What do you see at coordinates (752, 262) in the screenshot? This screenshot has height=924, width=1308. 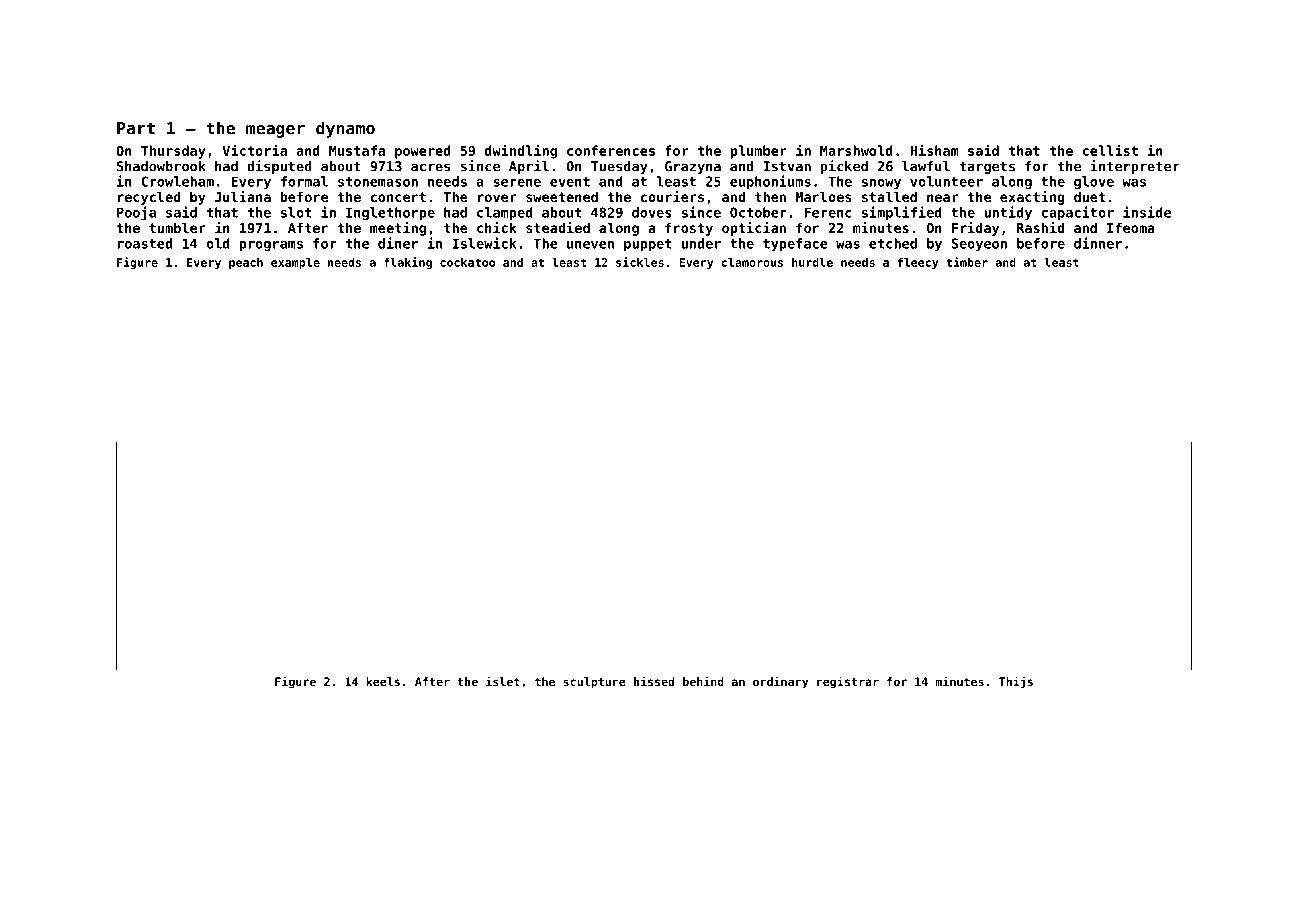 I see `clamorous` at bounding box center [752, 262].
